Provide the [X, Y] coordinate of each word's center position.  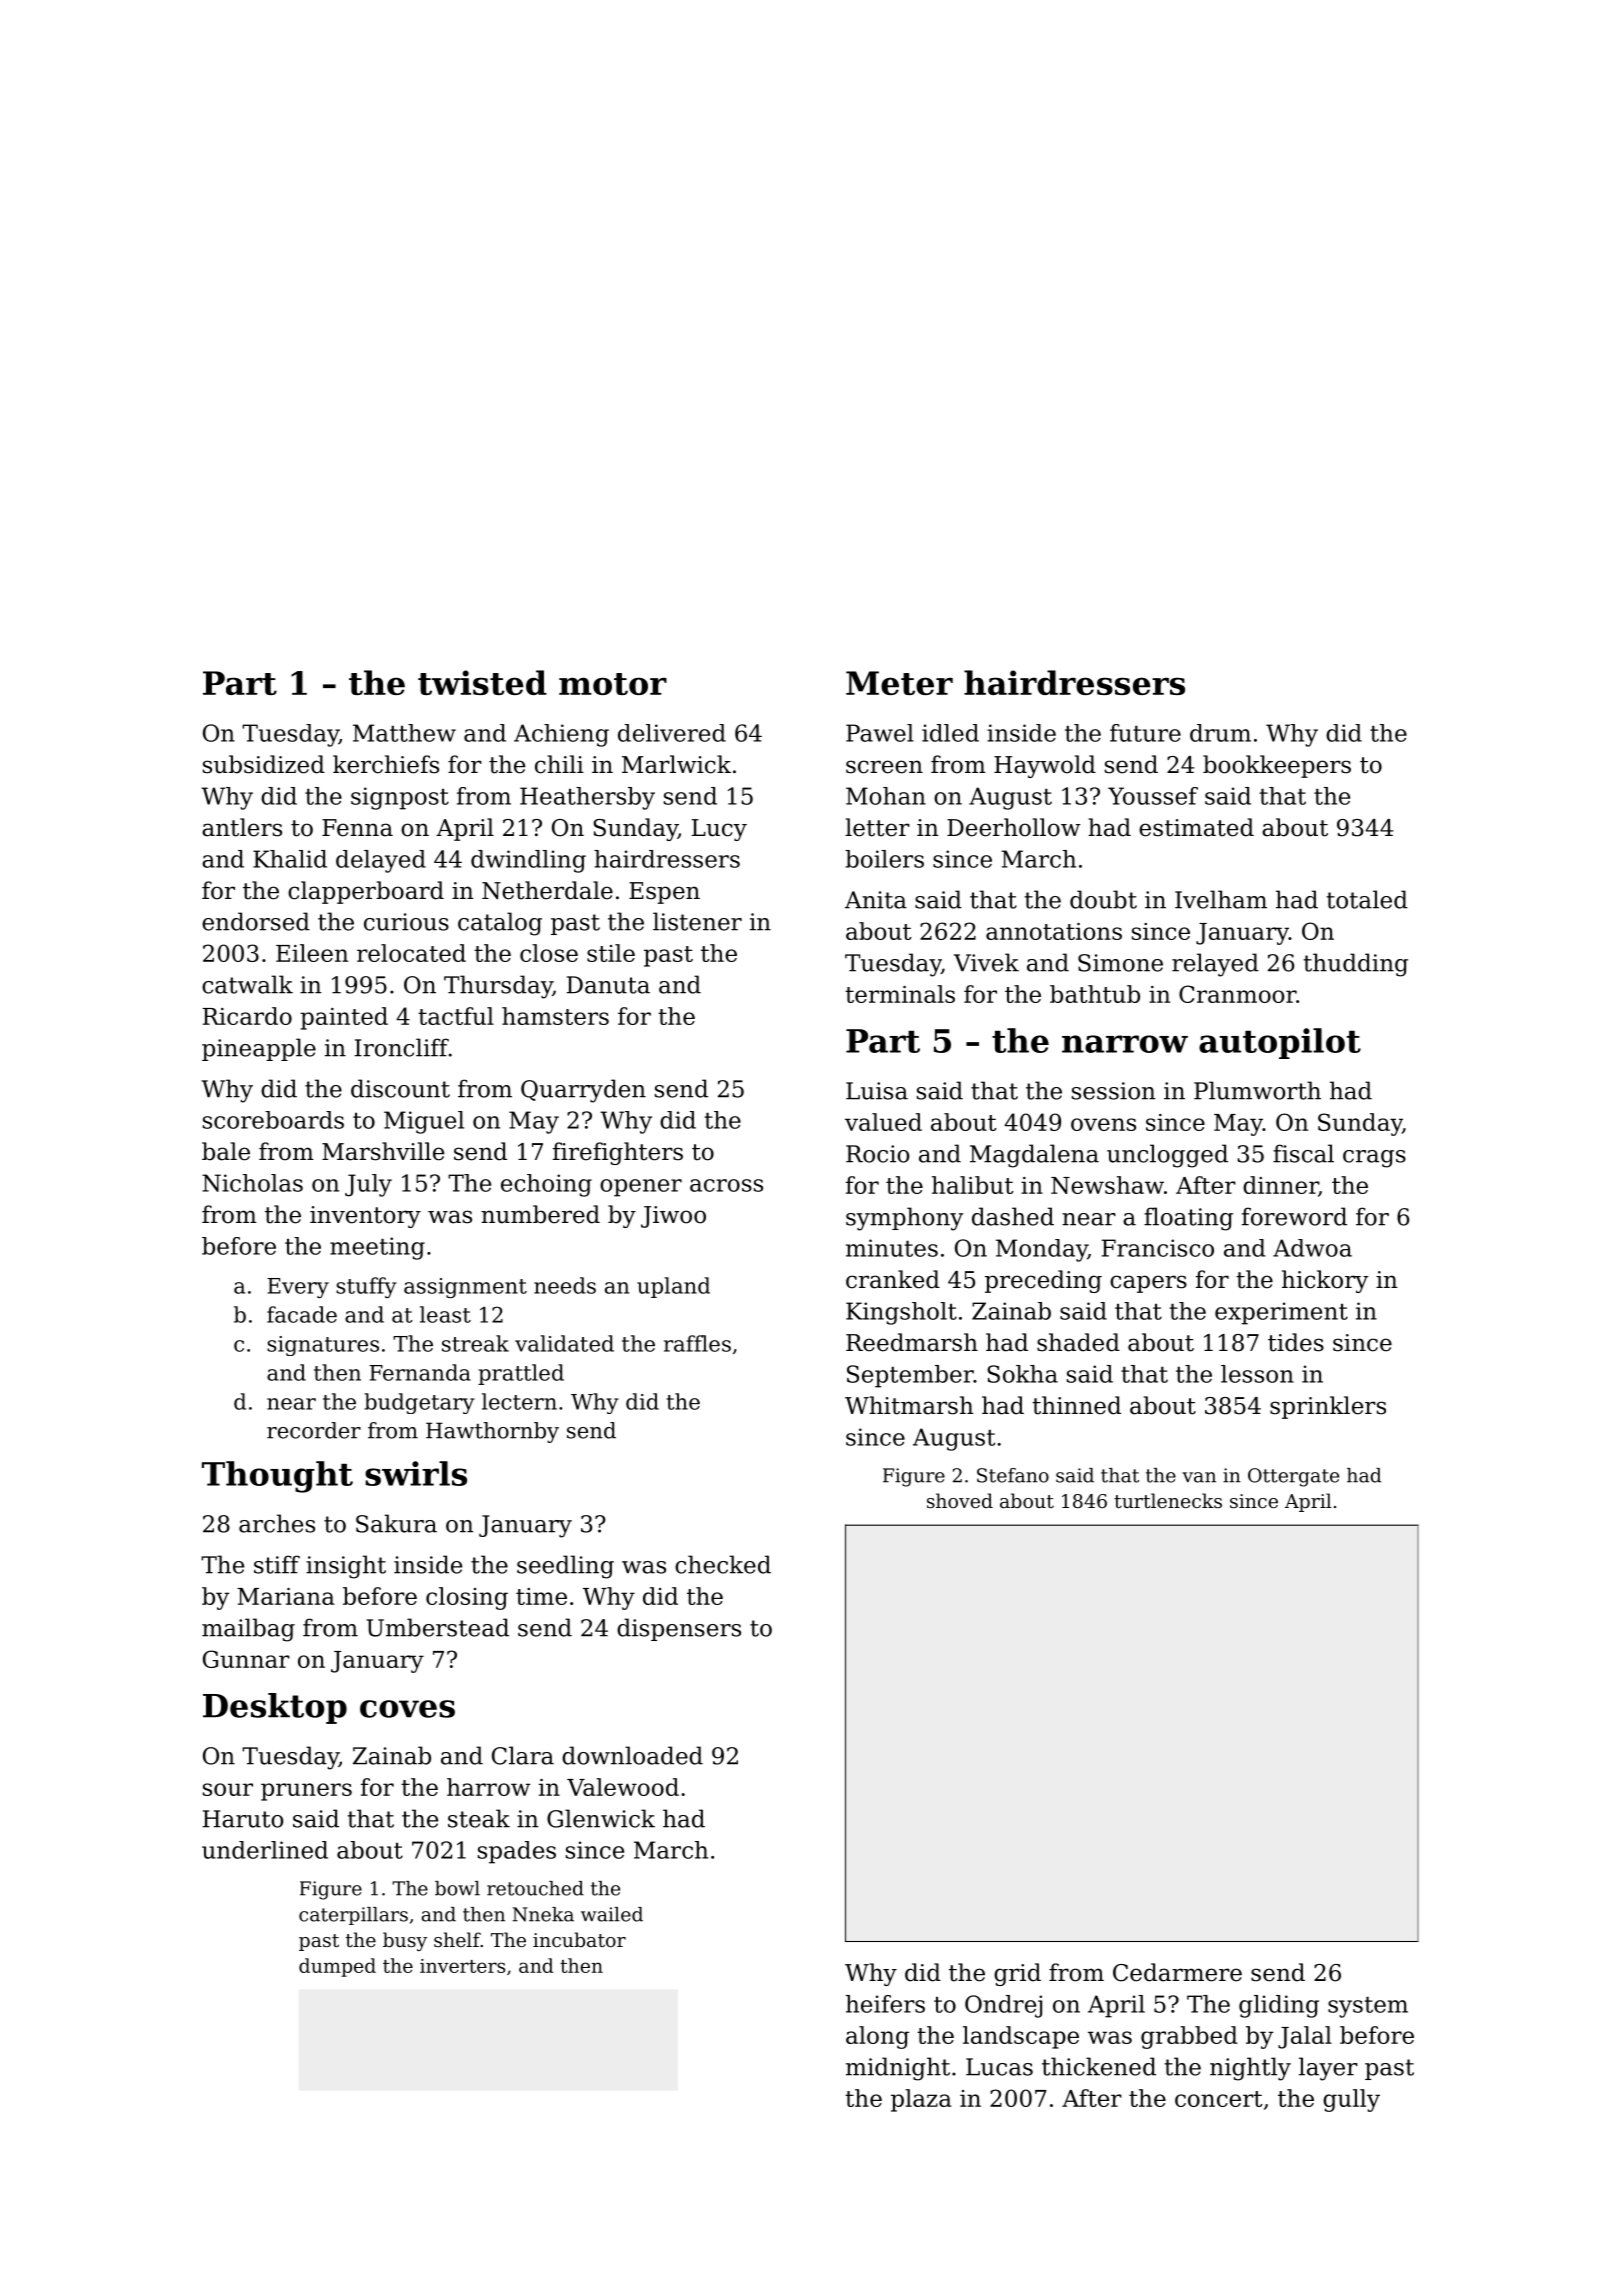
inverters [462, 1966]
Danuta [608, 985]
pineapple [259, 1049]
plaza [921, 2100]
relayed [1215, 965]
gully [1351, 2100]
